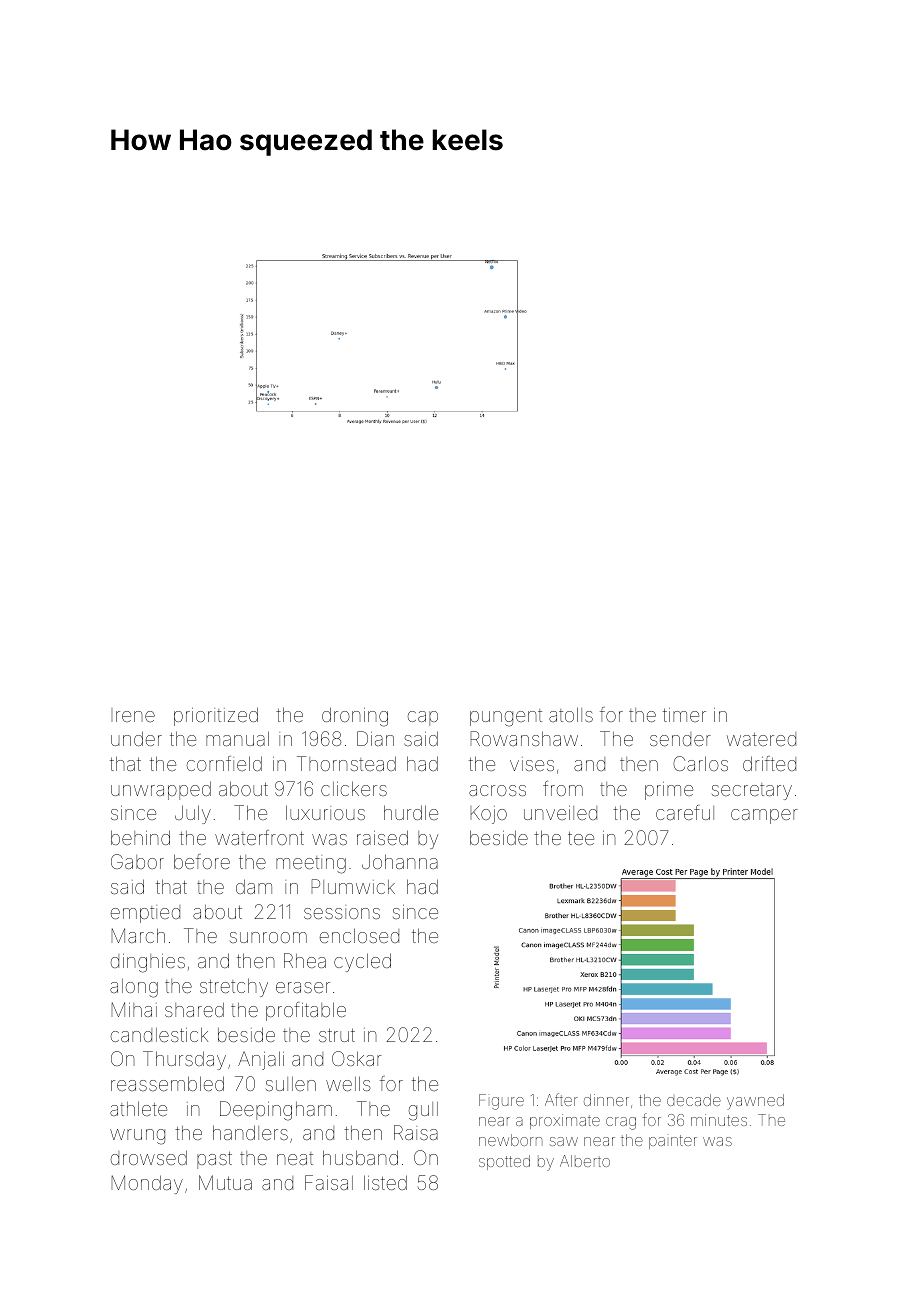 The height and width of the document is (1316, 908). Describe the element at coordinates (303, 987) in the document. I see `eraser` at that location.
